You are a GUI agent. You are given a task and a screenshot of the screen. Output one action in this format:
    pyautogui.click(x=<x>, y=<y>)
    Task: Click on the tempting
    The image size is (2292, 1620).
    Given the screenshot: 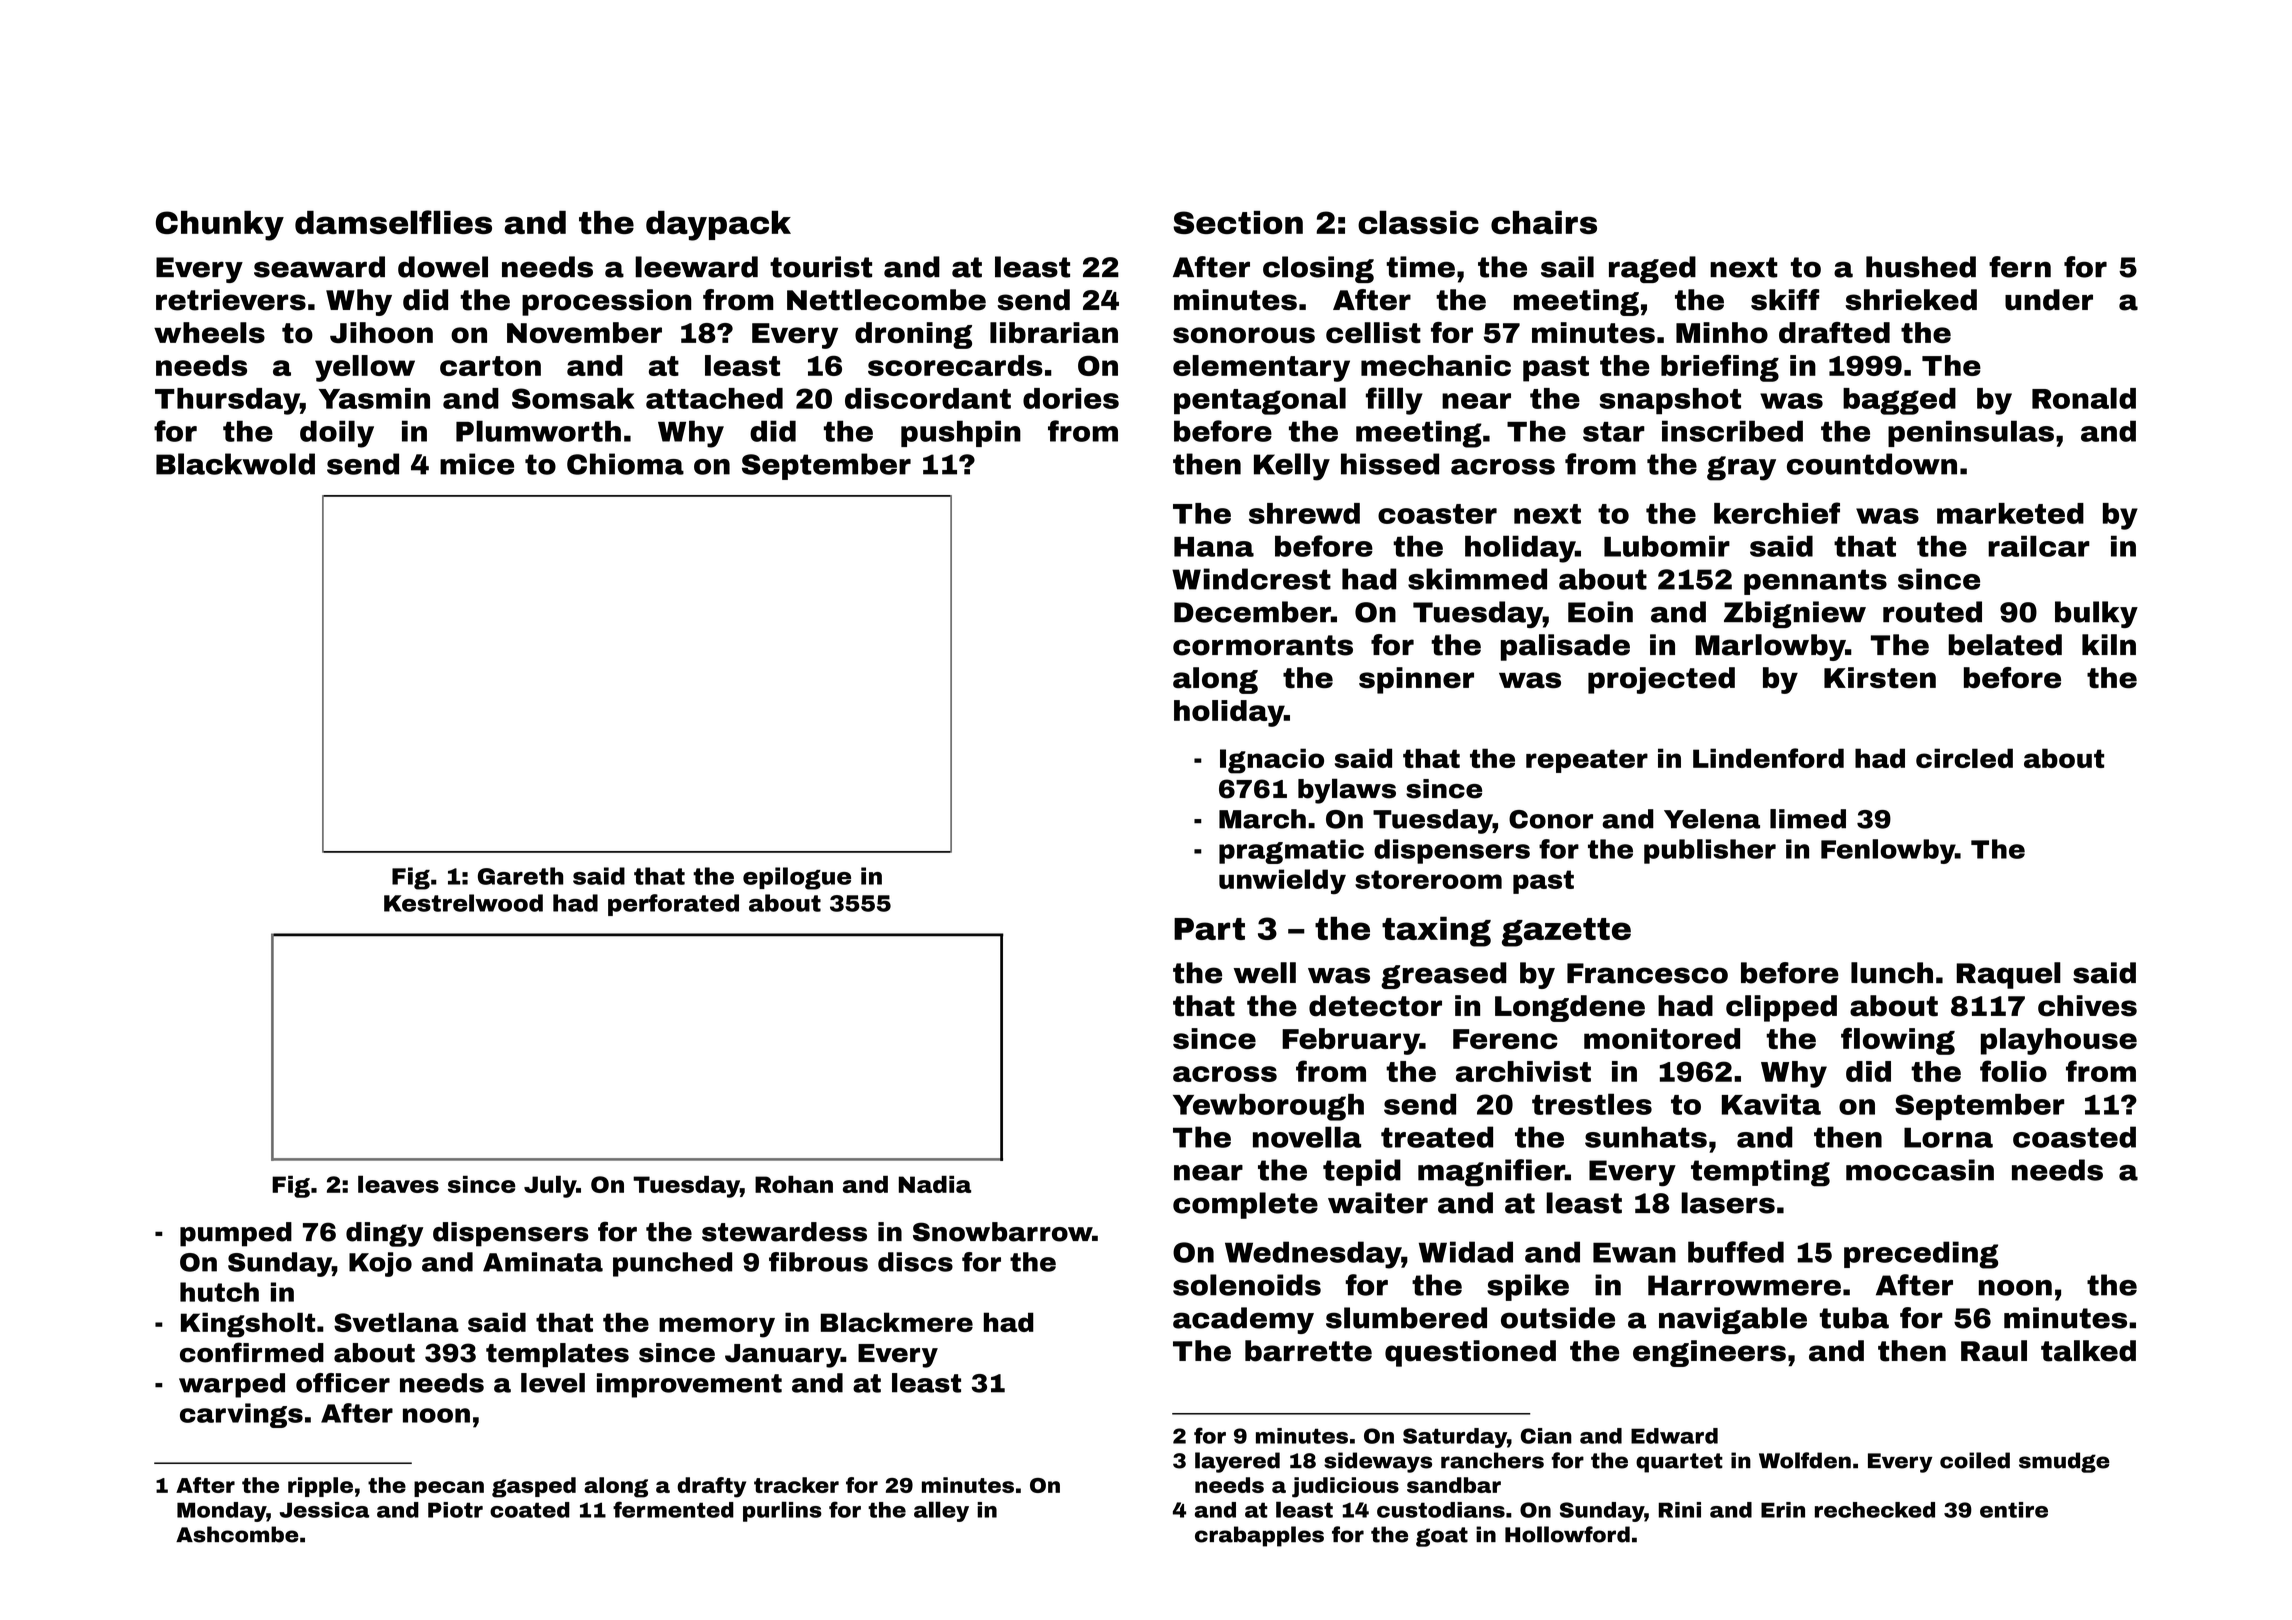 What is the action you would take?
    pyautogui.click(x=1760, y=1173)
